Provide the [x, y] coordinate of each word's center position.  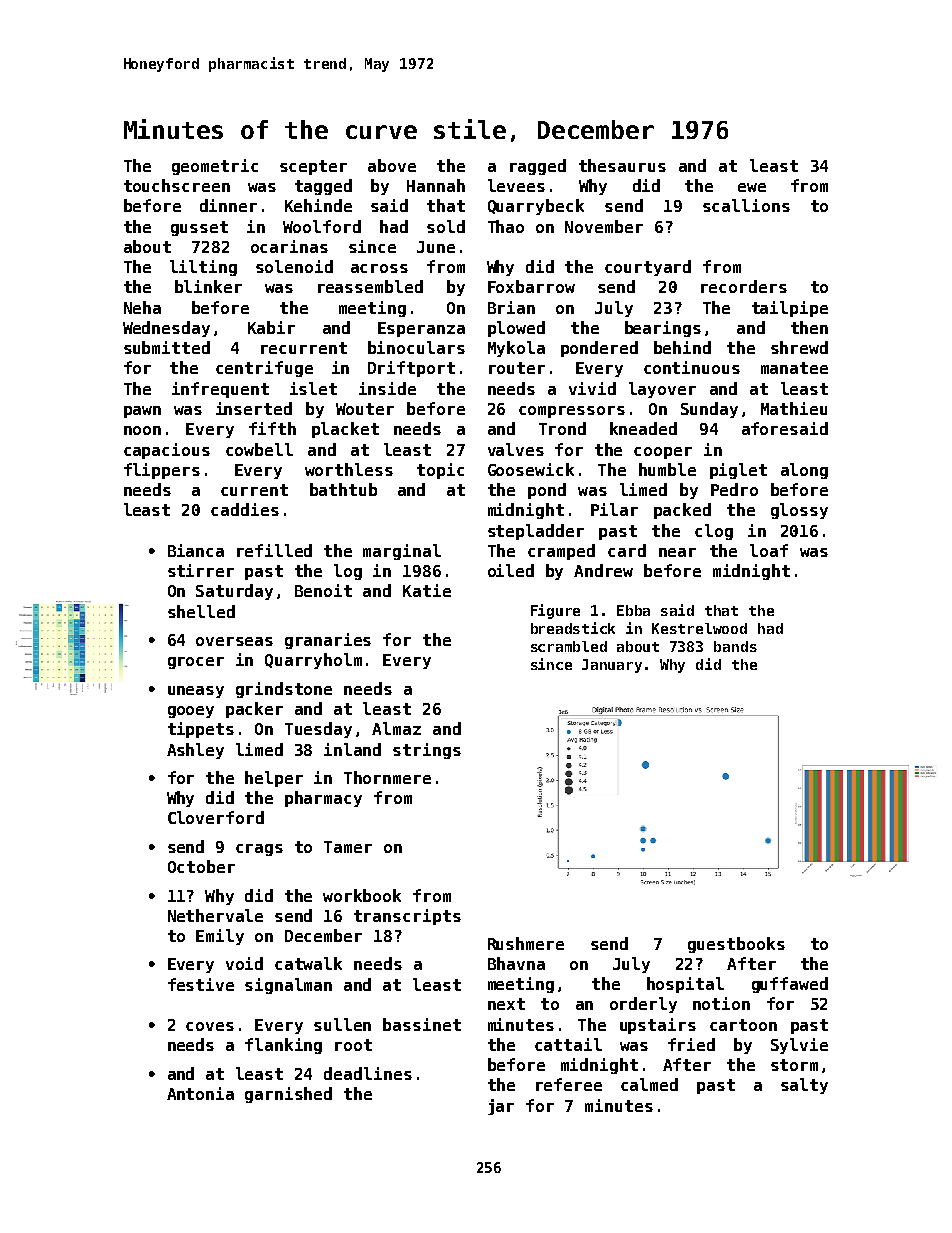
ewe [752, 187]
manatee [794, 368]
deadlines [368, 1073]
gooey [191, 712]
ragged [538, 167]
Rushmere [526, 943]
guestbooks [736, 945]
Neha [142, 307]
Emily [220, 937]
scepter [313, 167]
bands [735, 646]
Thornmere [387, 777]
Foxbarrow [531, 286]
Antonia [200, 1093]
